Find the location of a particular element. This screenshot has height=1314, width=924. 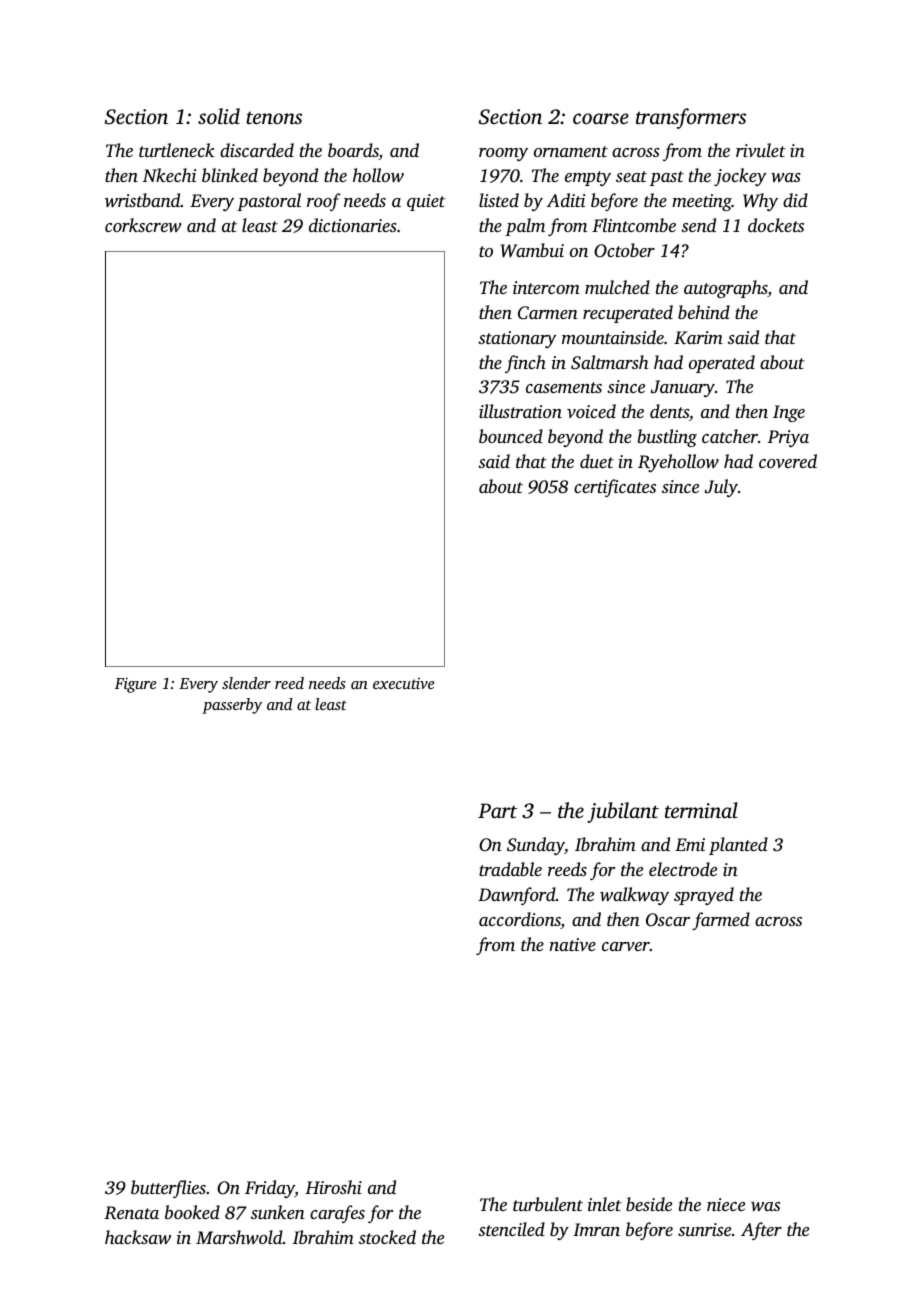

Figure is located at coordinates (135, 685).
